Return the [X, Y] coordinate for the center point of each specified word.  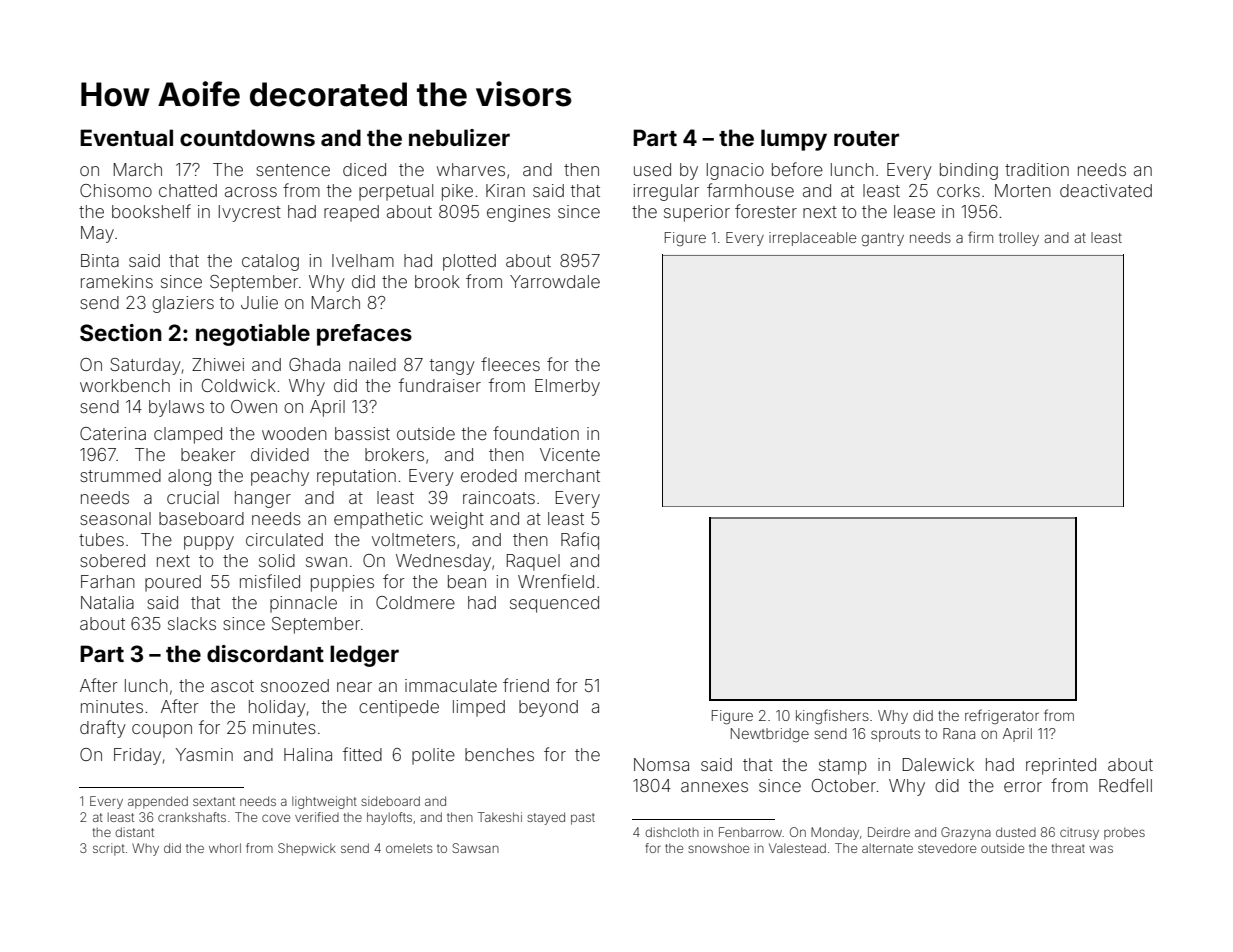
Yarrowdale [555, 281]
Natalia [107, 602]
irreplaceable [812, 239]
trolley [1019, 239]
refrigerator [1002, 716]
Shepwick [307, 849]
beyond [548, 708]
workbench [125, 385]
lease [914, 211]
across [251, 192]
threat [1068, 848]
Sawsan [475, 848]
